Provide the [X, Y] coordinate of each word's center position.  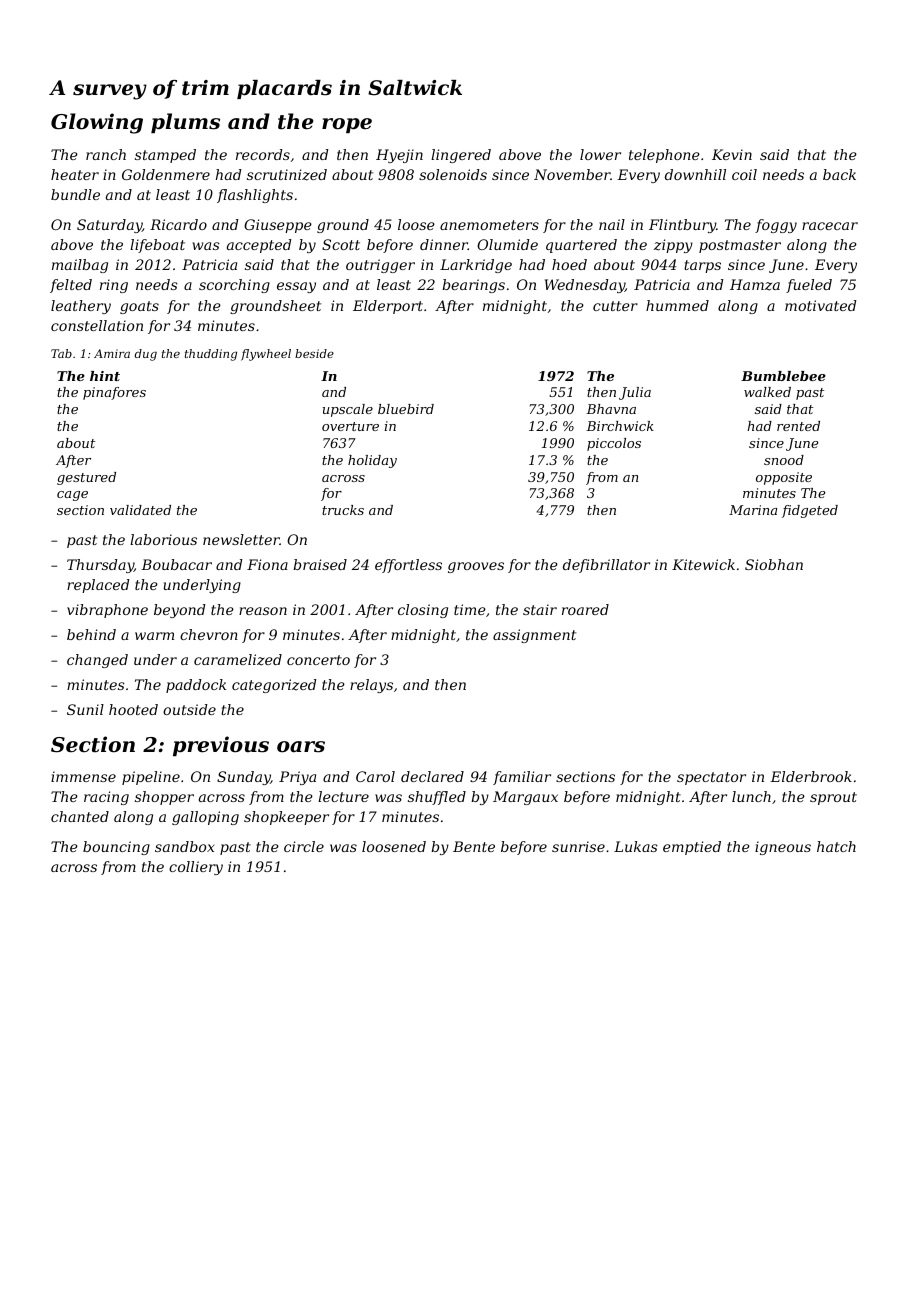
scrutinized [287, 175]
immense [83, 776]
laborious [163, 539]
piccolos [614, 444]
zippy [673, 246]
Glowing [97, 123]
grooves [476, 567]
